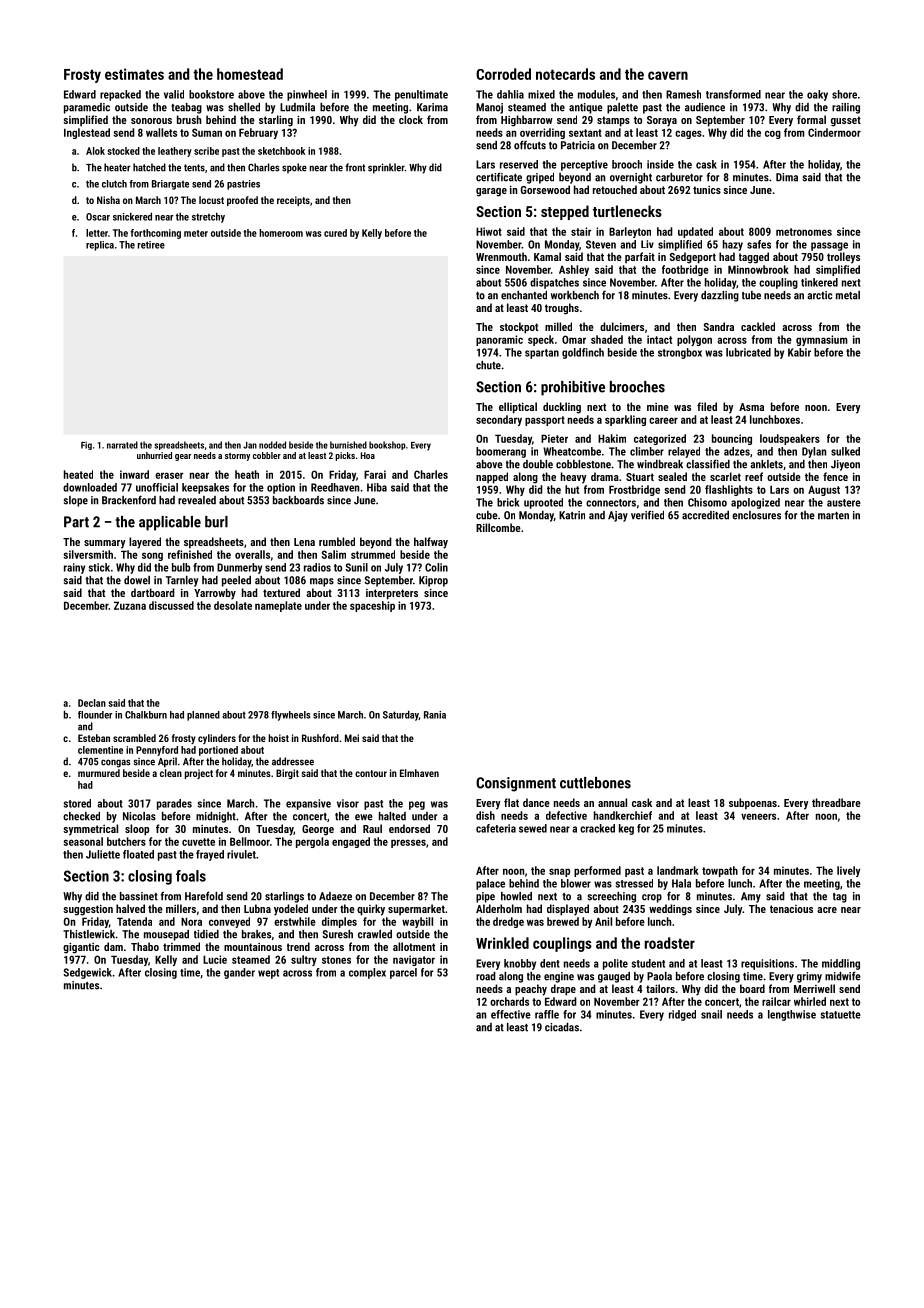 This page has height=1308, width=924. What do you see at coordinates (432, 107) in the page?
I see `Karima` at bounding box center [432, 107].
